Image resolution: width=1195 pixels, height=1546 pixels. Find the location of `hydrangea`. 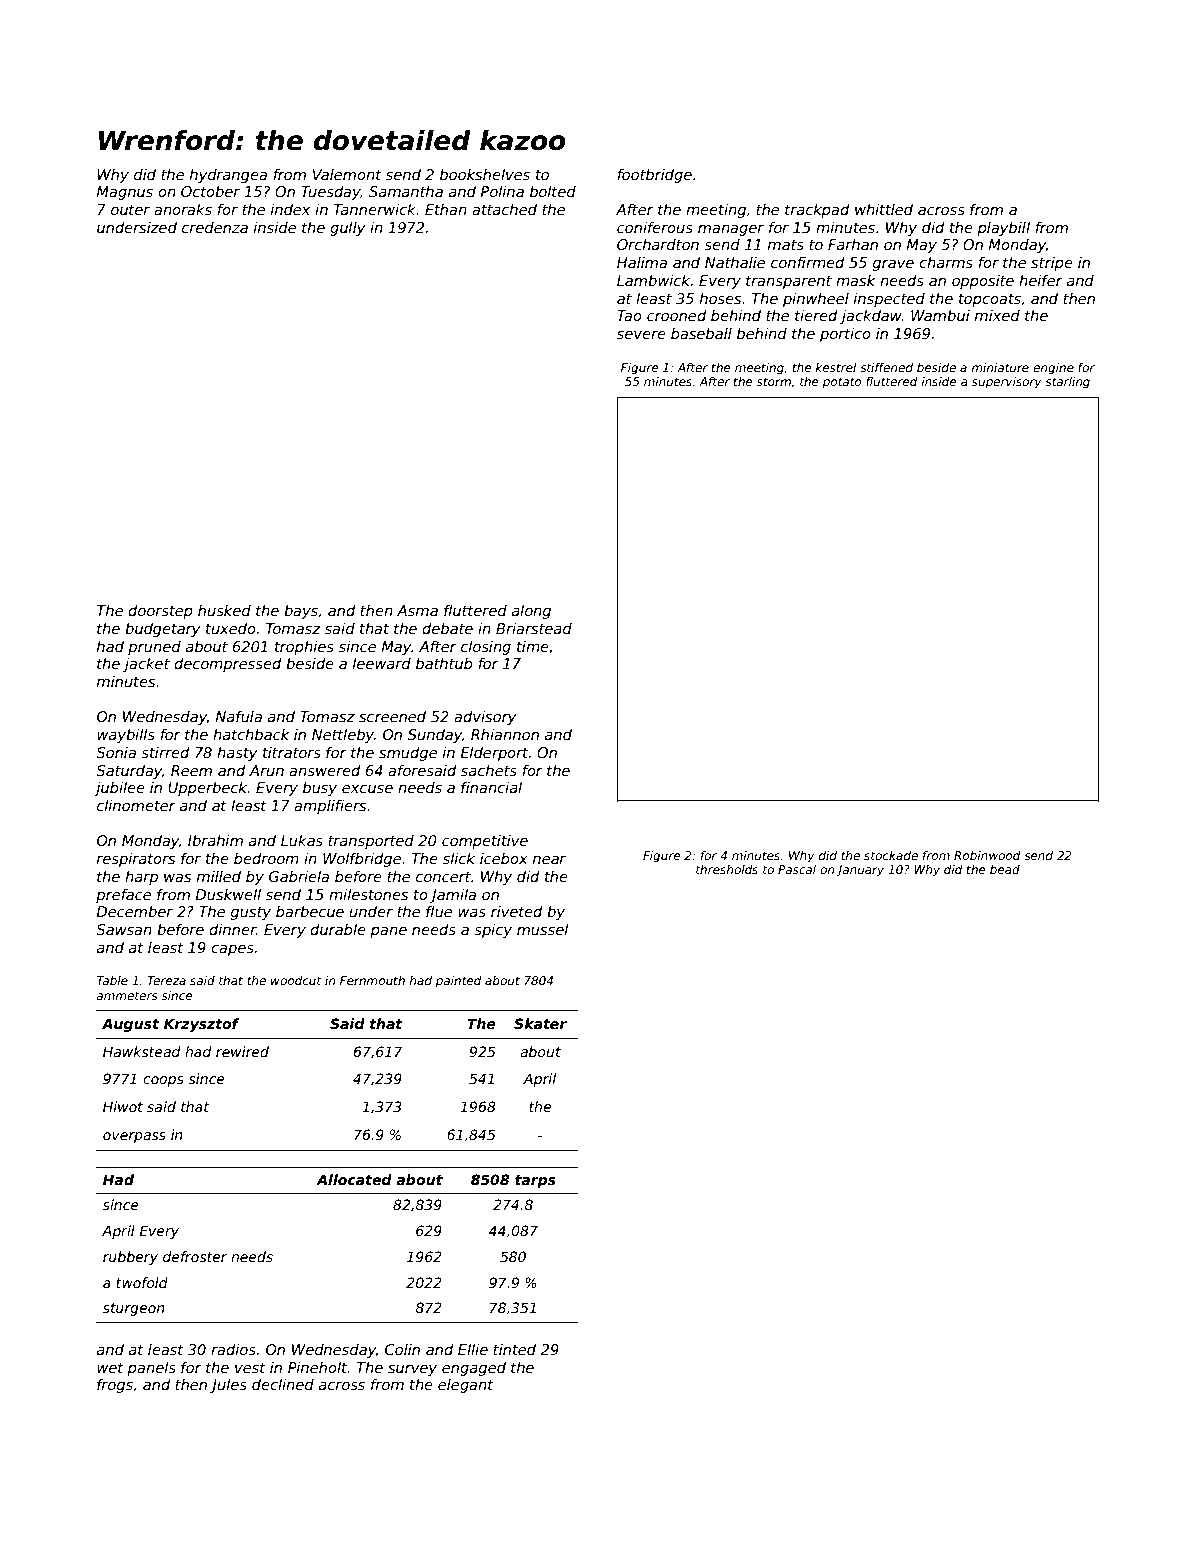

hydrangea is located at coordinates (228, 176).
